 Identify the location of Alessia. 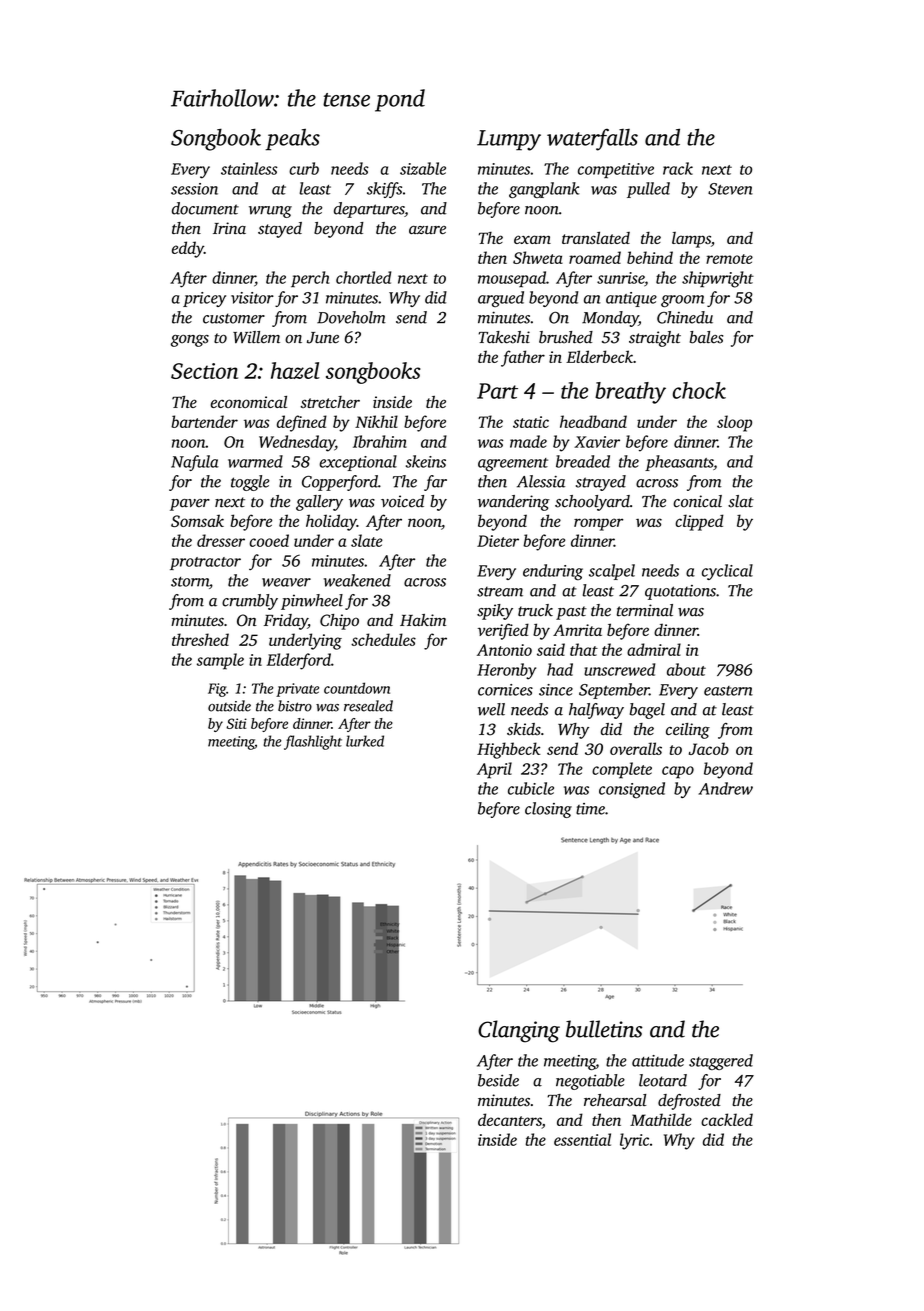
(541, 481).
